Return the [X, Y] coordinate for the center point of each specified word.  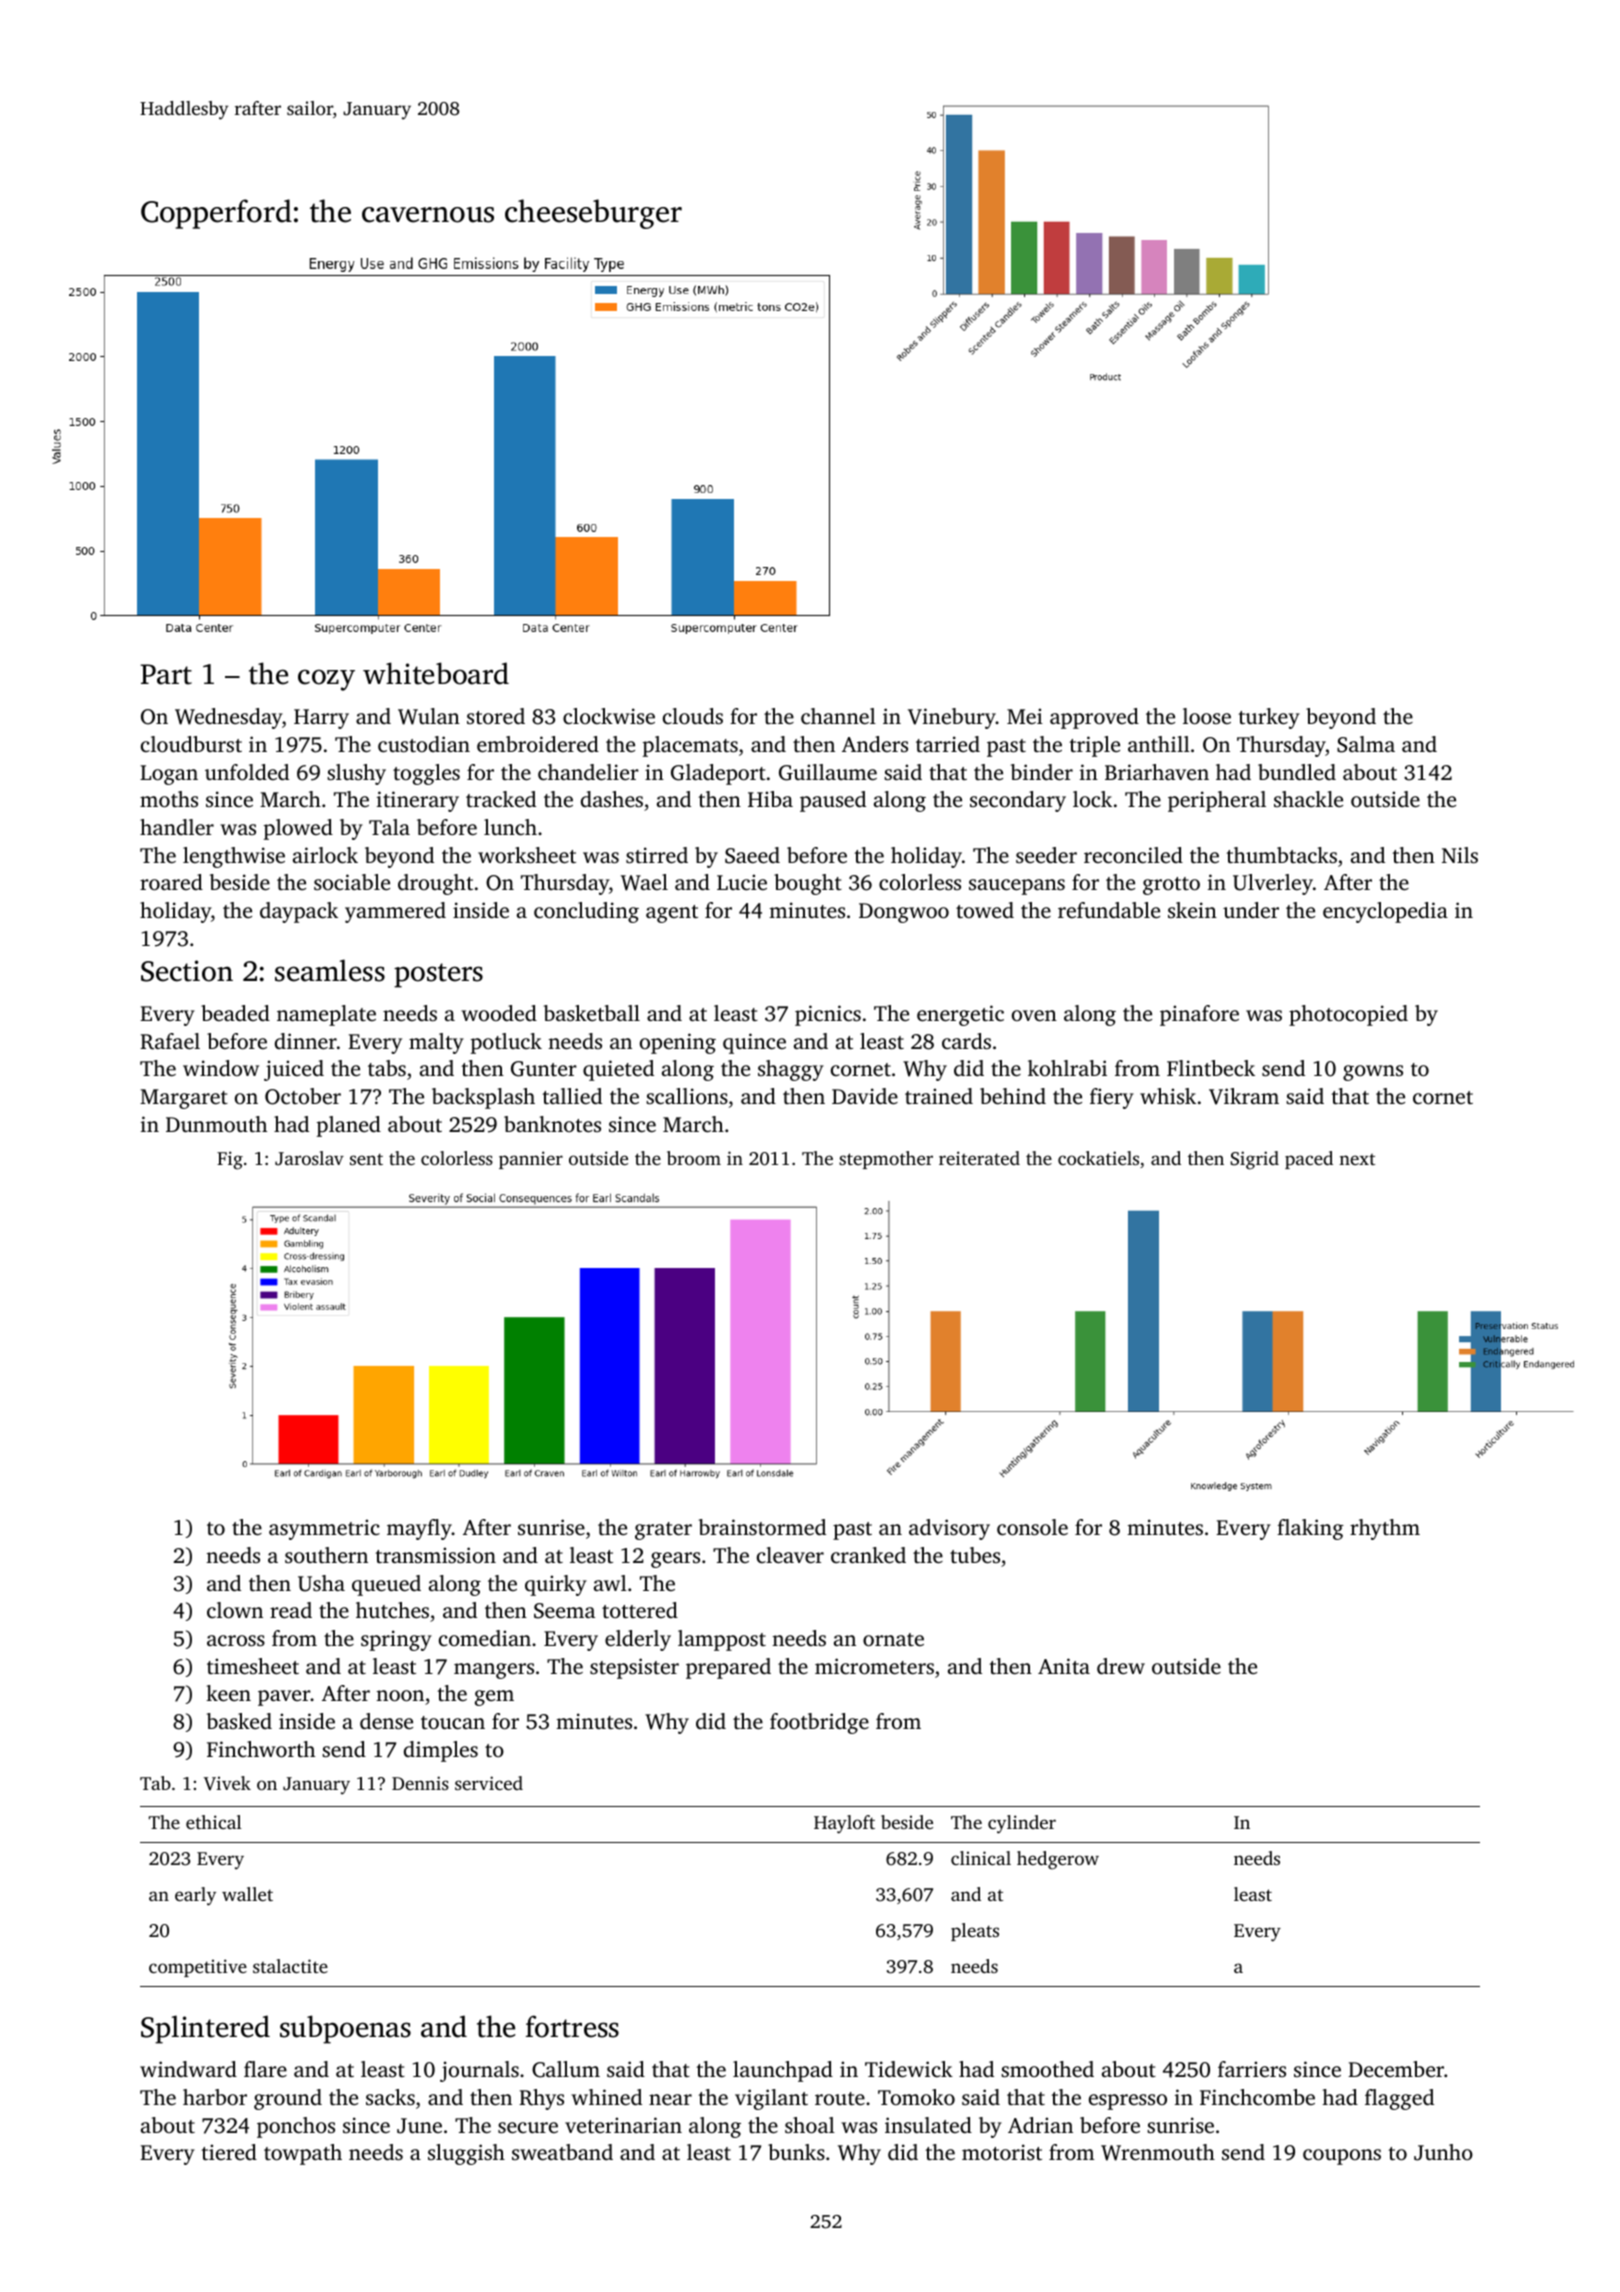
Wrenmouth [1158, 2152]
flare [265, 2069]
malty [436, 1043]
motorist [1002, 2152]
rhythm [1385, 1529]
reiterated [979, 1158]
